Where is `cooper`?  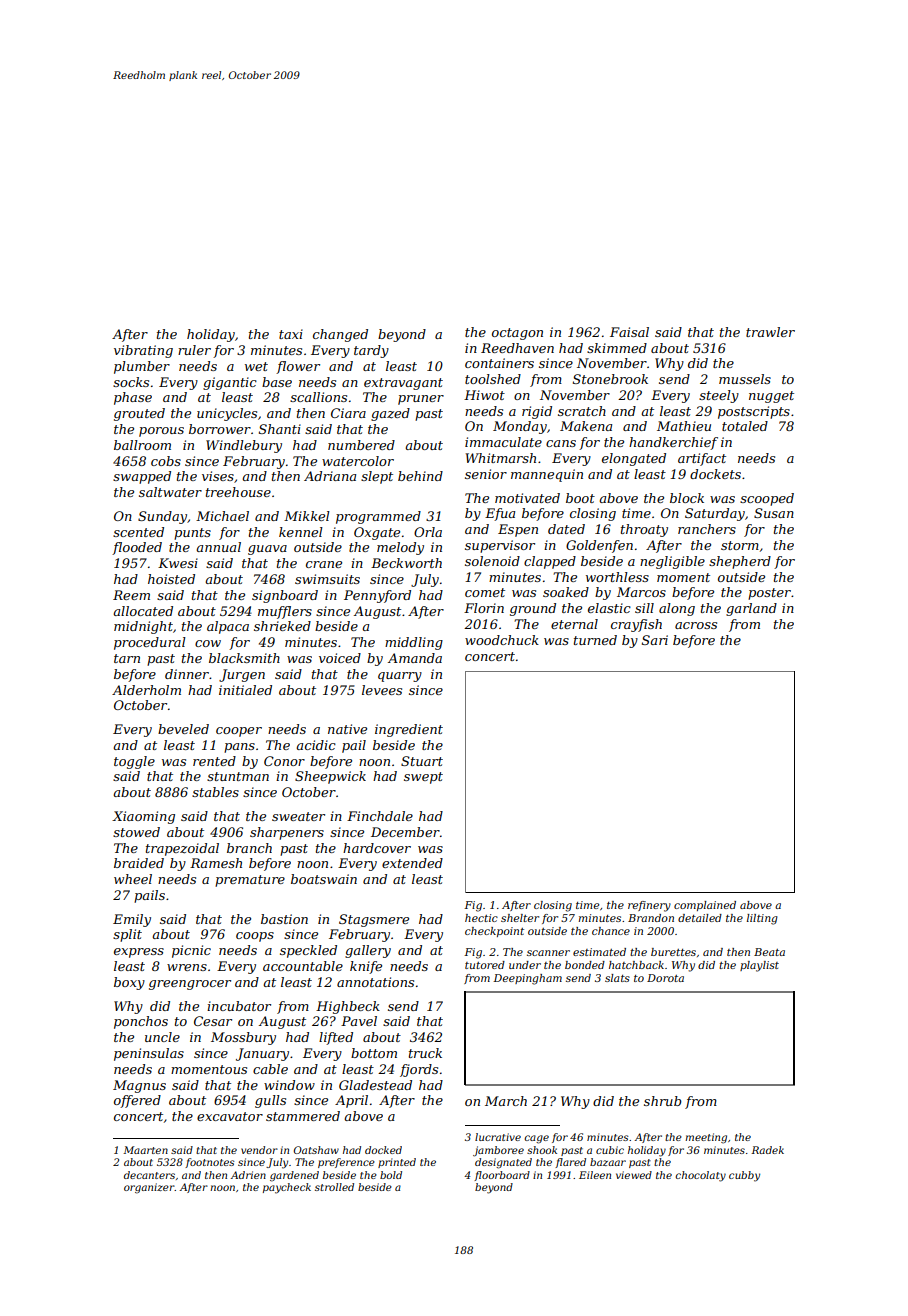
cooper is located at coordinates (239, 732).
